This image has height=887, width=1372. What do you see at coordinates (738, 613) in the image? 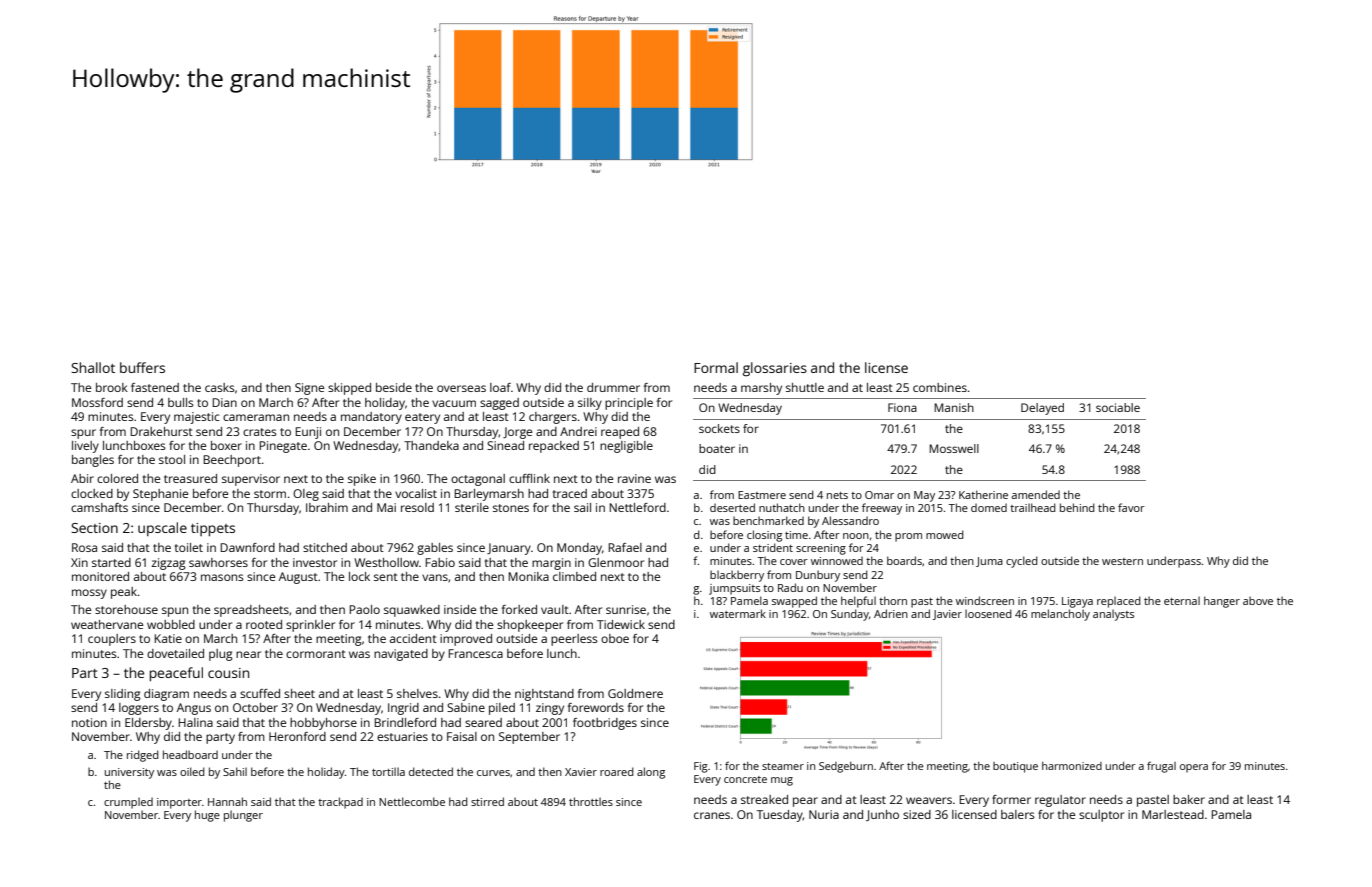
I see `watermark` at bounding box center [738, 613].
